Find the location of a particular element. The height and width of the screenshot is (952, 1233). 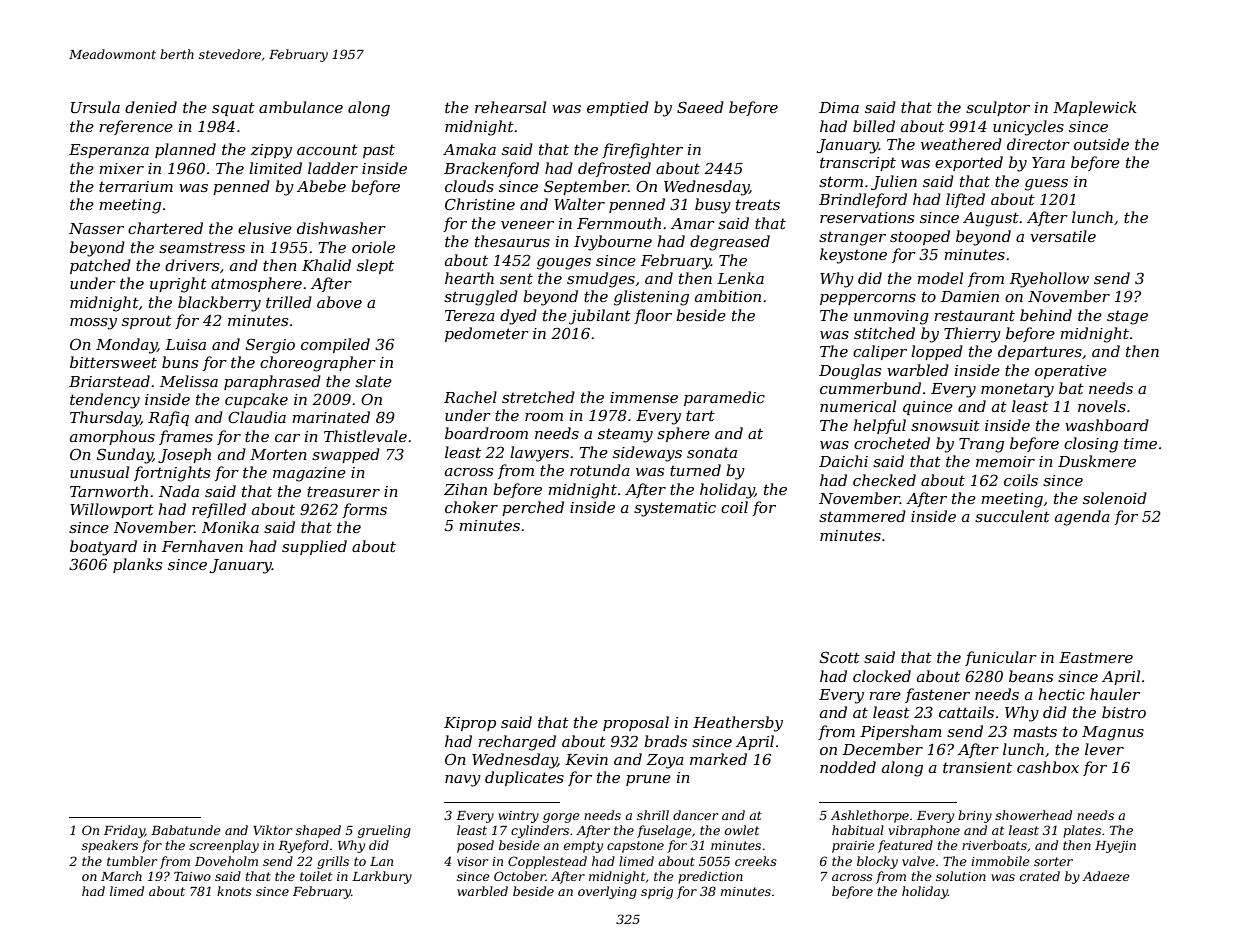

Brackenford is located at coordinates (491, 169).
